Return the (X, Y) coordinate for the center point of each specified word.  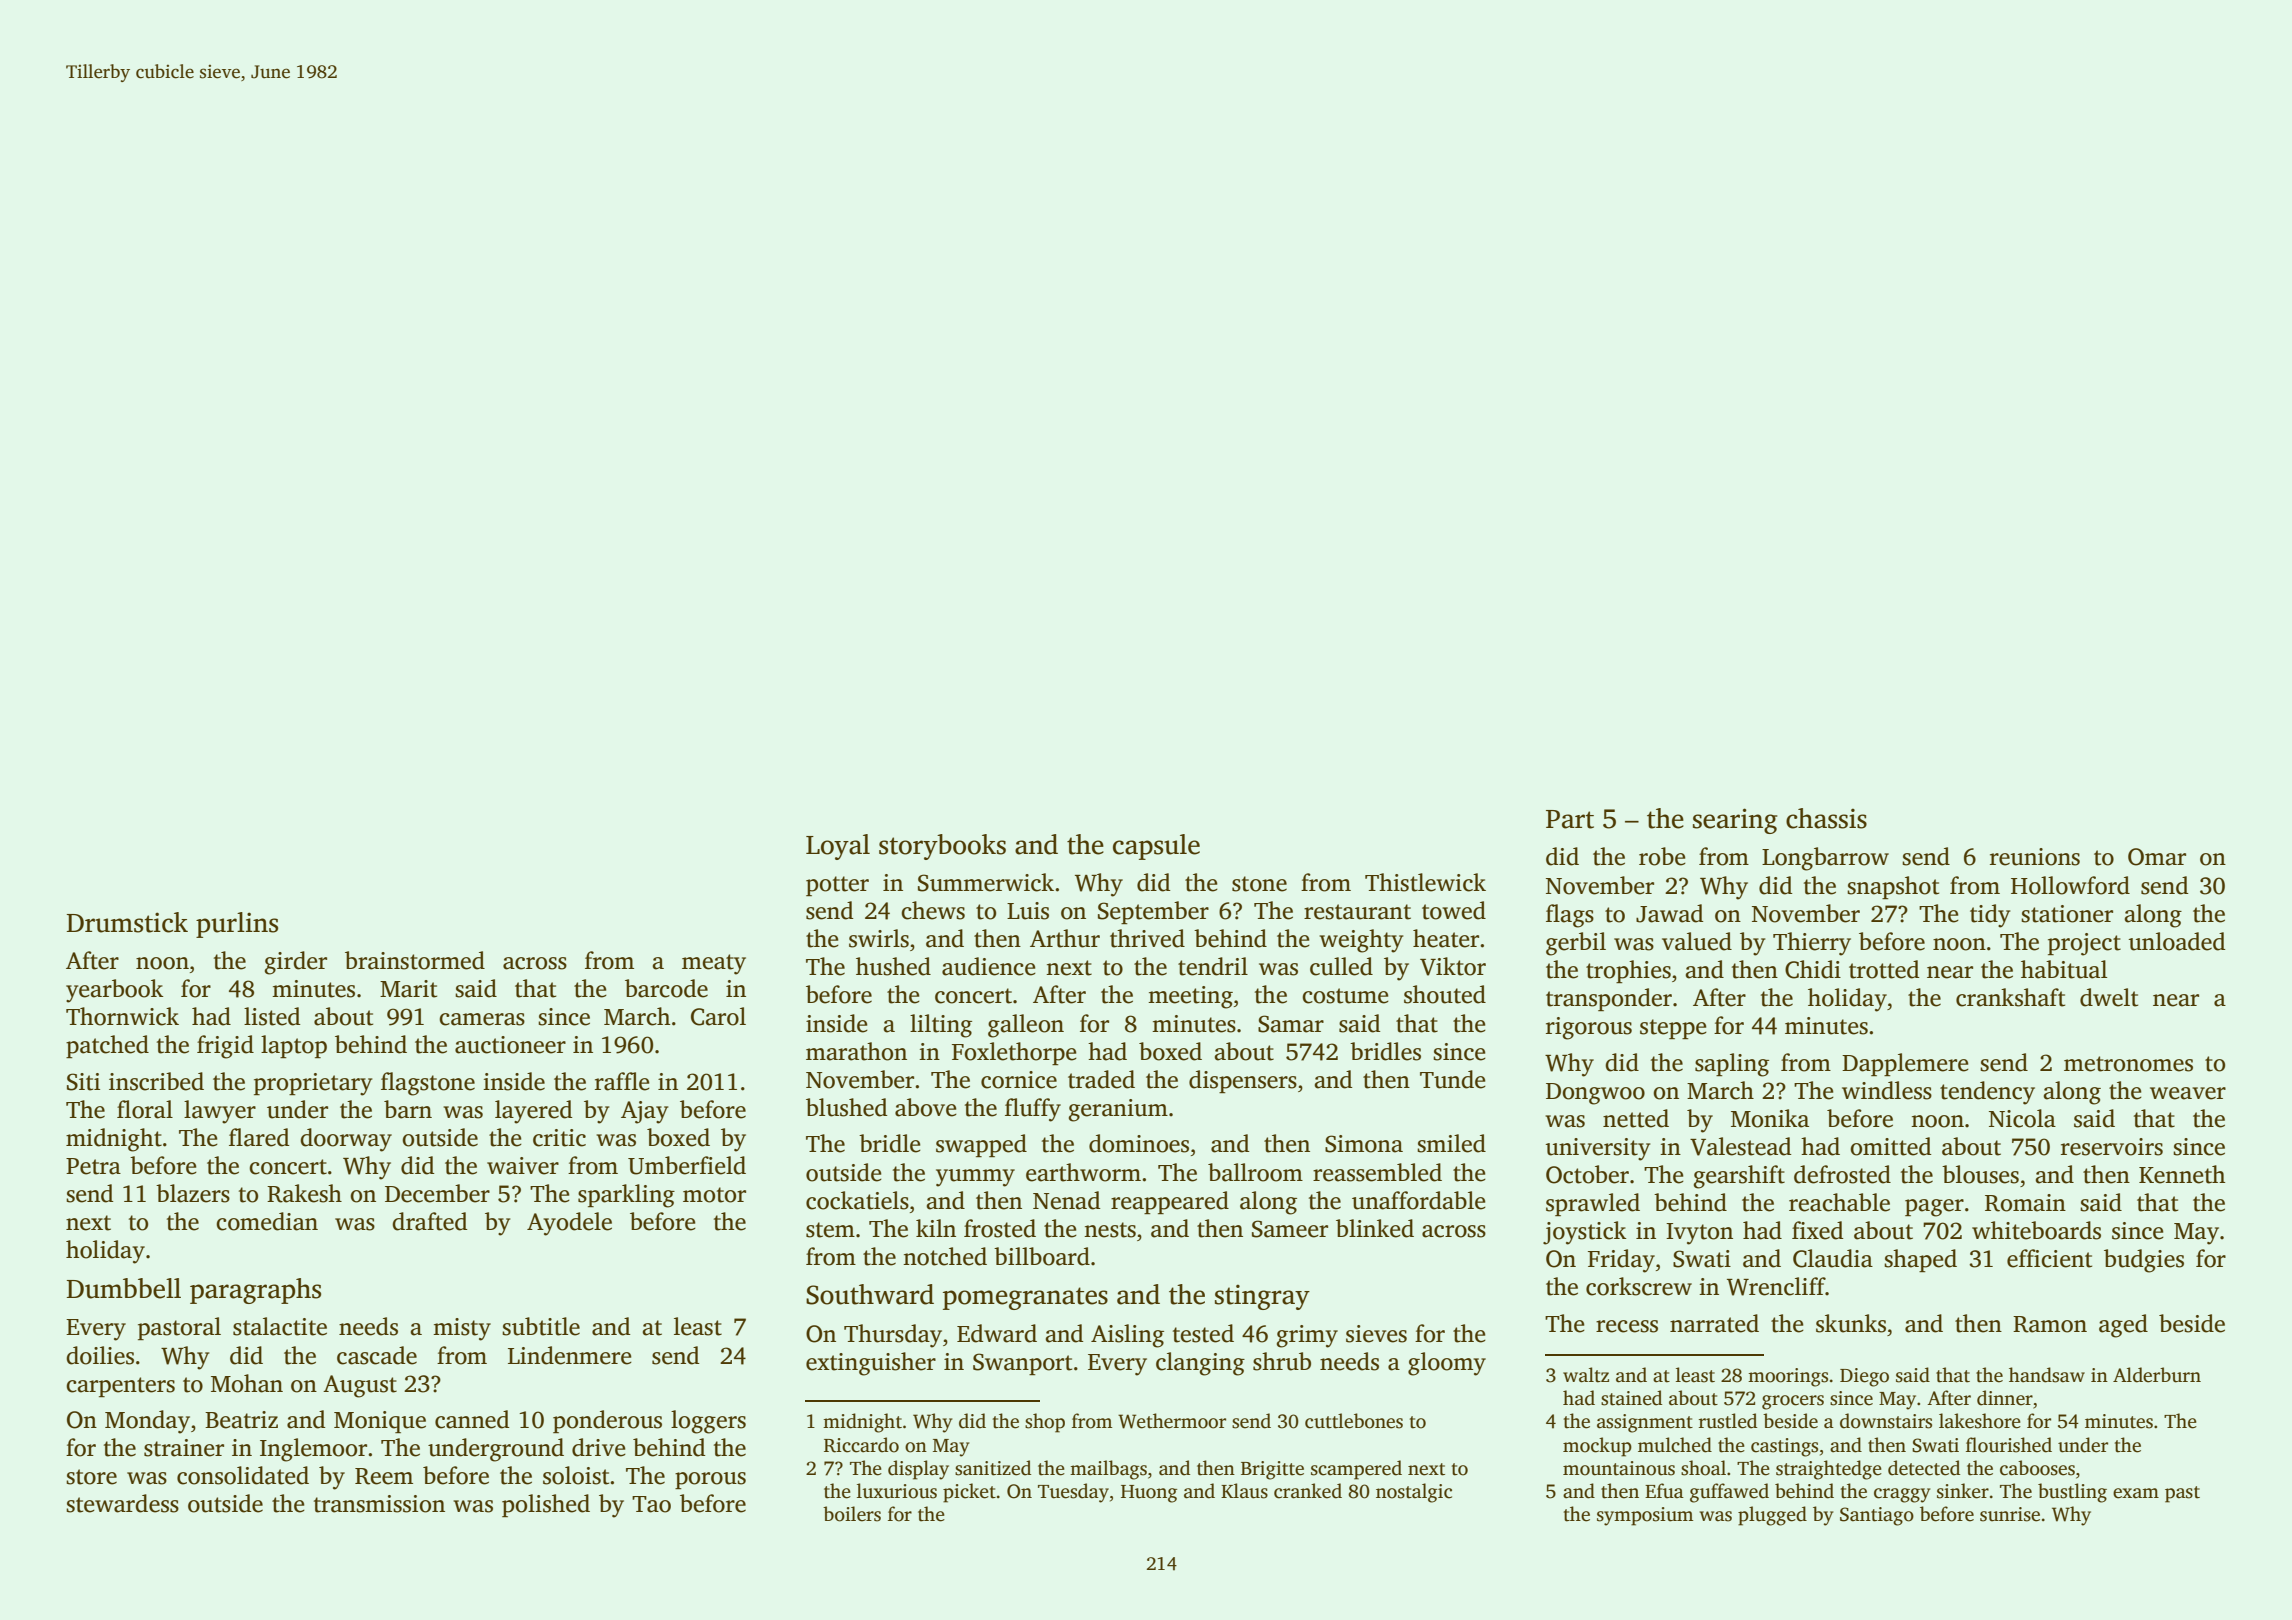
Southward (870, 1294)
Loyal (838, 847)
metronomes (2128, 1064)
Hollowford (2070, 885)
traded (1101, 1079)
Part (1570, 819)
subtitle (541, 1326)
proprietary (313, 1084)
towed (1454, 910)
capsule (1156, 847)
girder (296, 963)
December (437, 1193)
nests (1110, 1230)
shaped (1920, 1260)
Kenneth (2182, 1174)
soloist (576, 1475)
